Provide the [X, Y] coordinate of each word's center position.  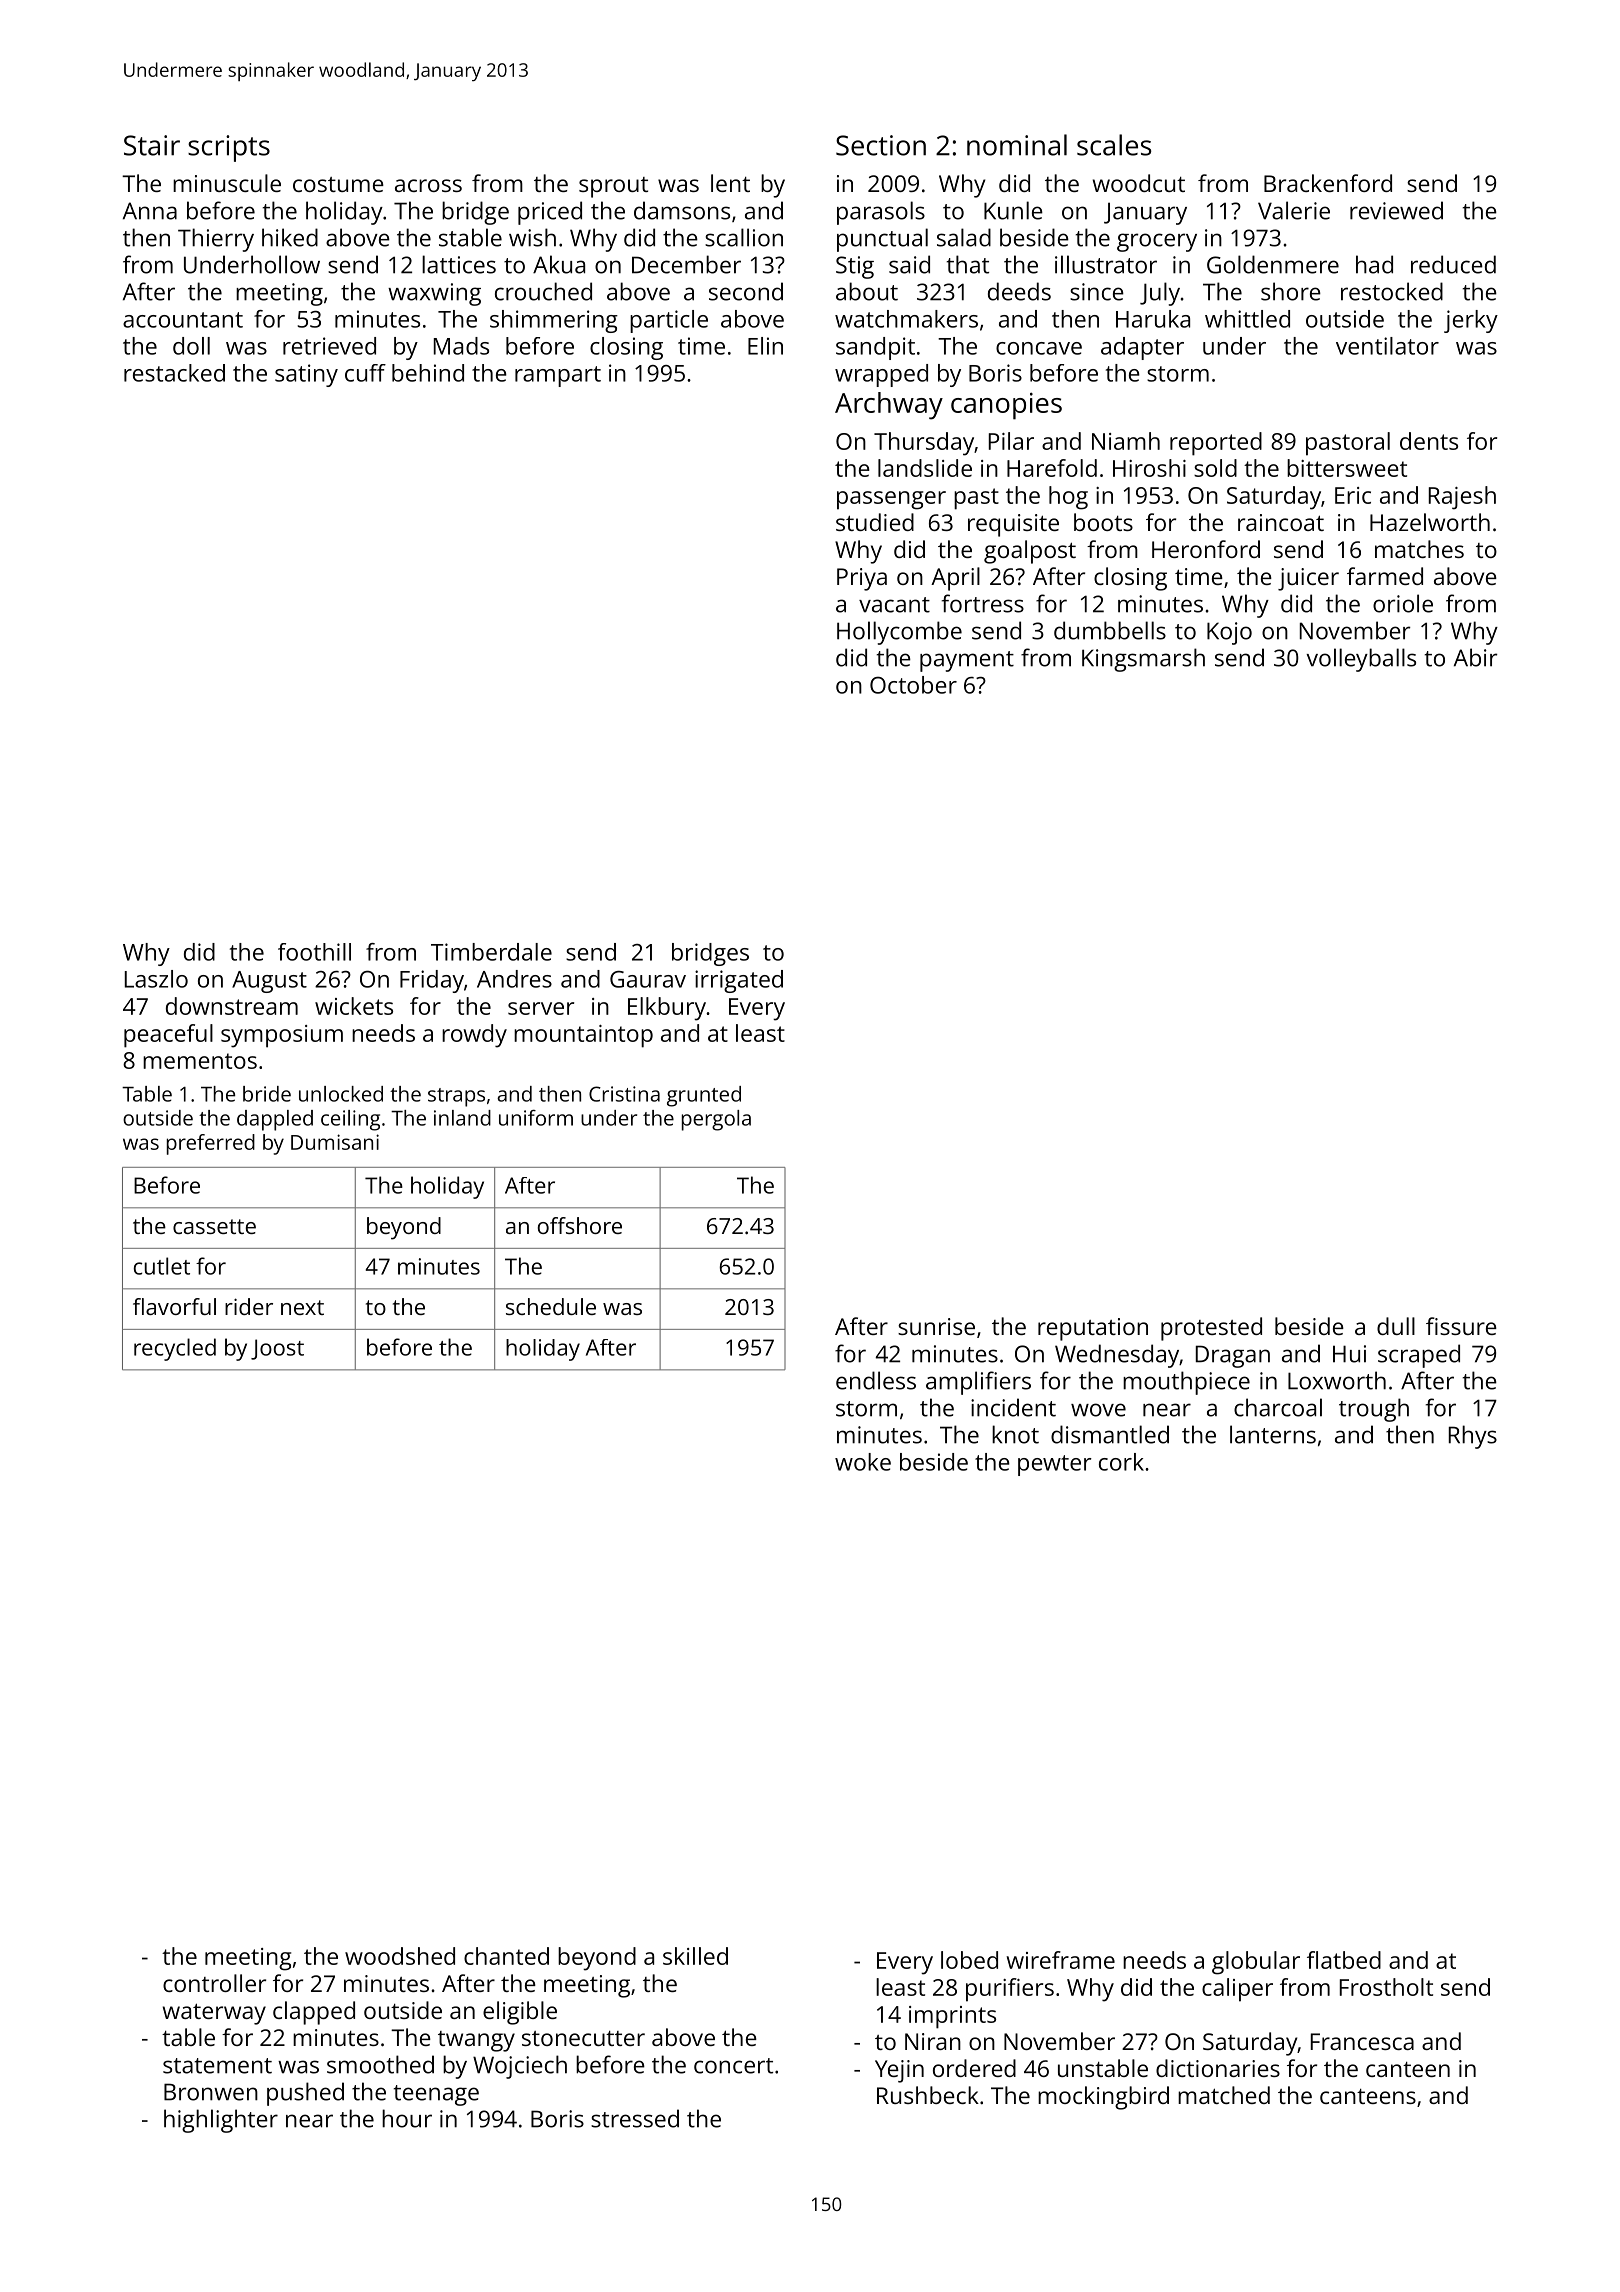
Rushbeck [928, 2095]
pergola [716, 1120]
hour [407, 2118]
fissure [1461, 1326]
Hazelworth [1430, 522]
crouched [543, 291]
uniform [536, 1118]
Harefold [1052, 468]
